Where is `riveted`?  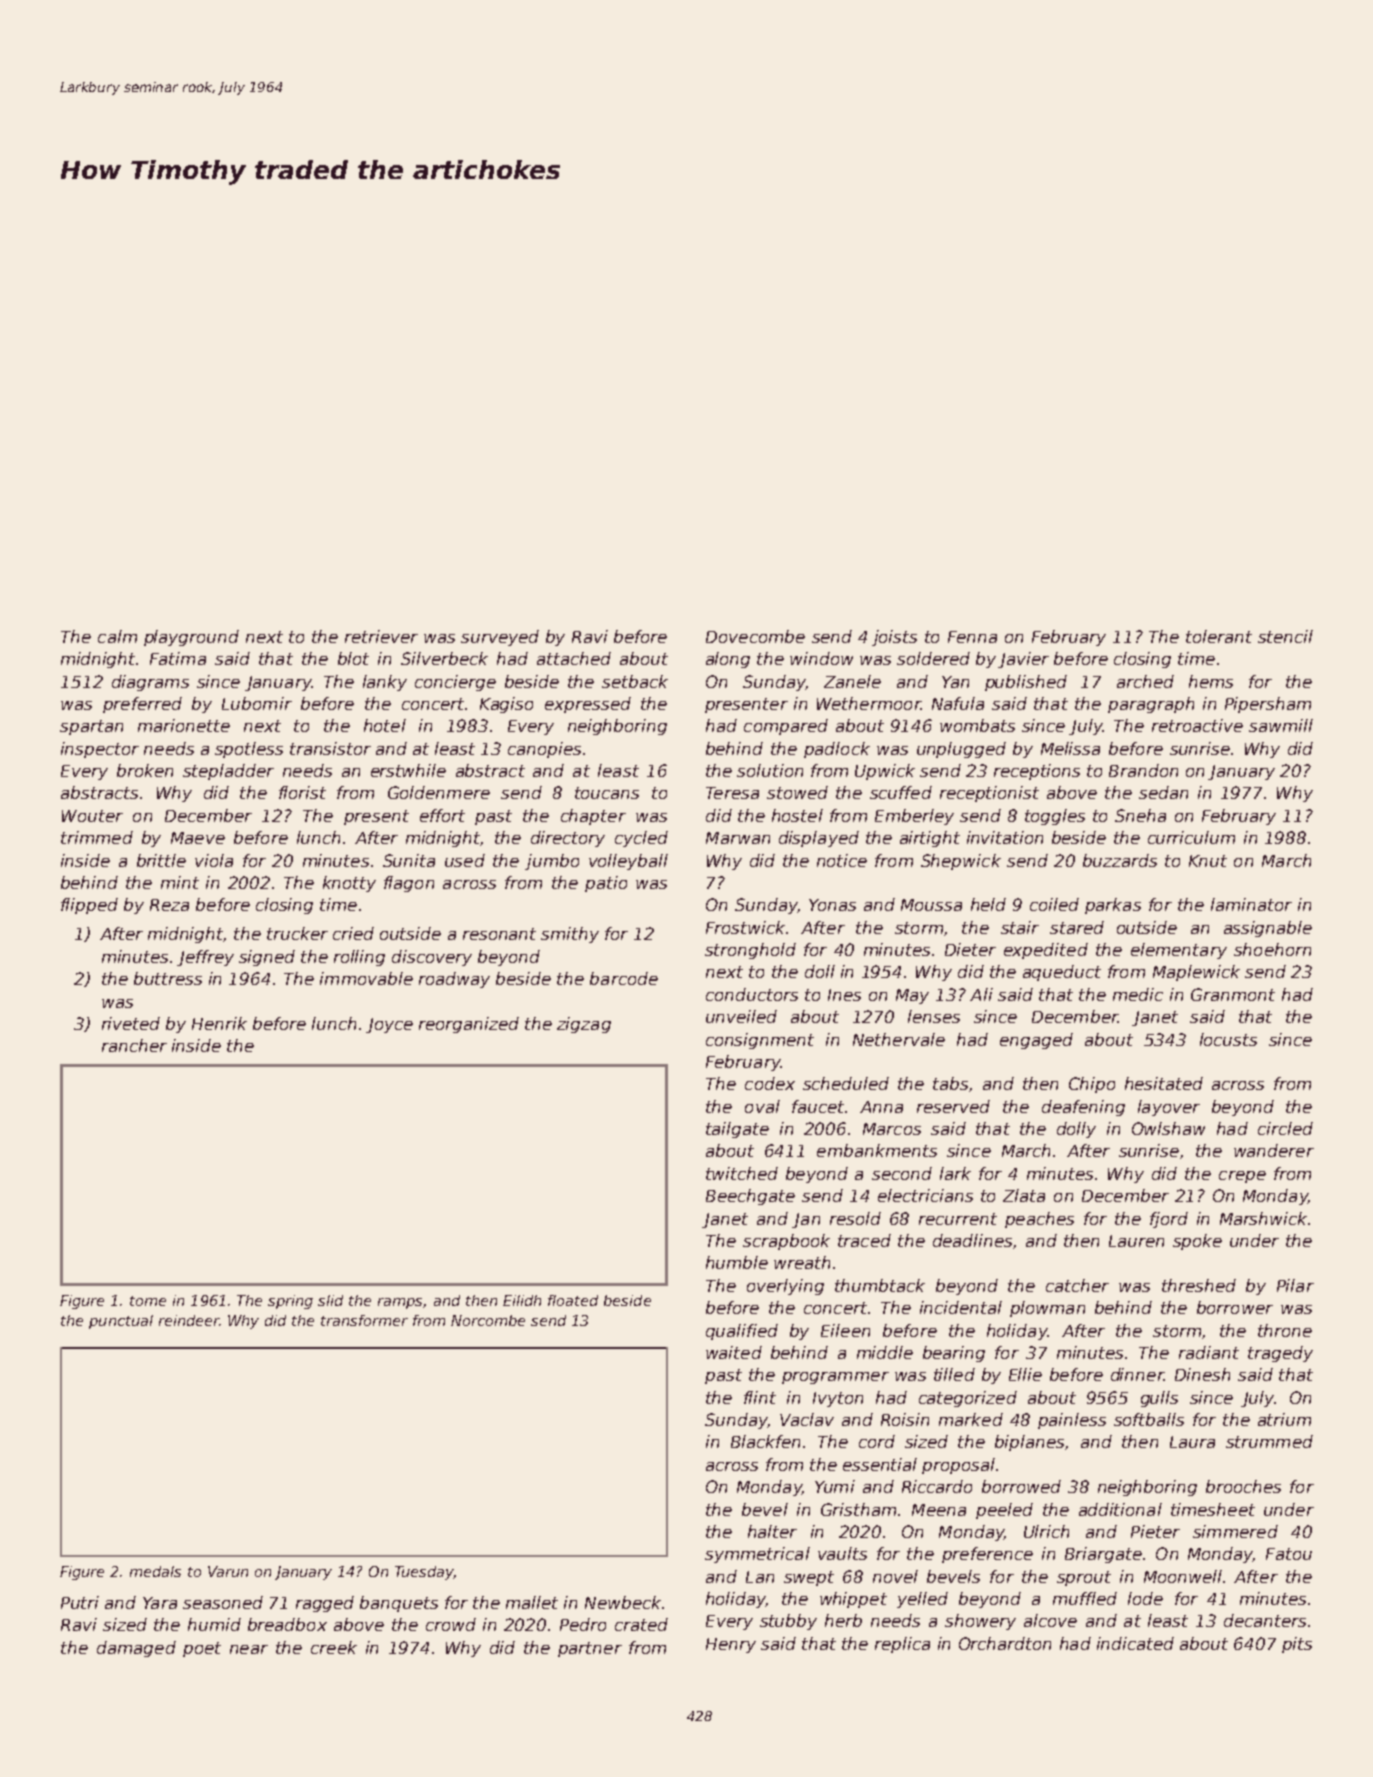
riveted is located at coordinates (131, 1023).
